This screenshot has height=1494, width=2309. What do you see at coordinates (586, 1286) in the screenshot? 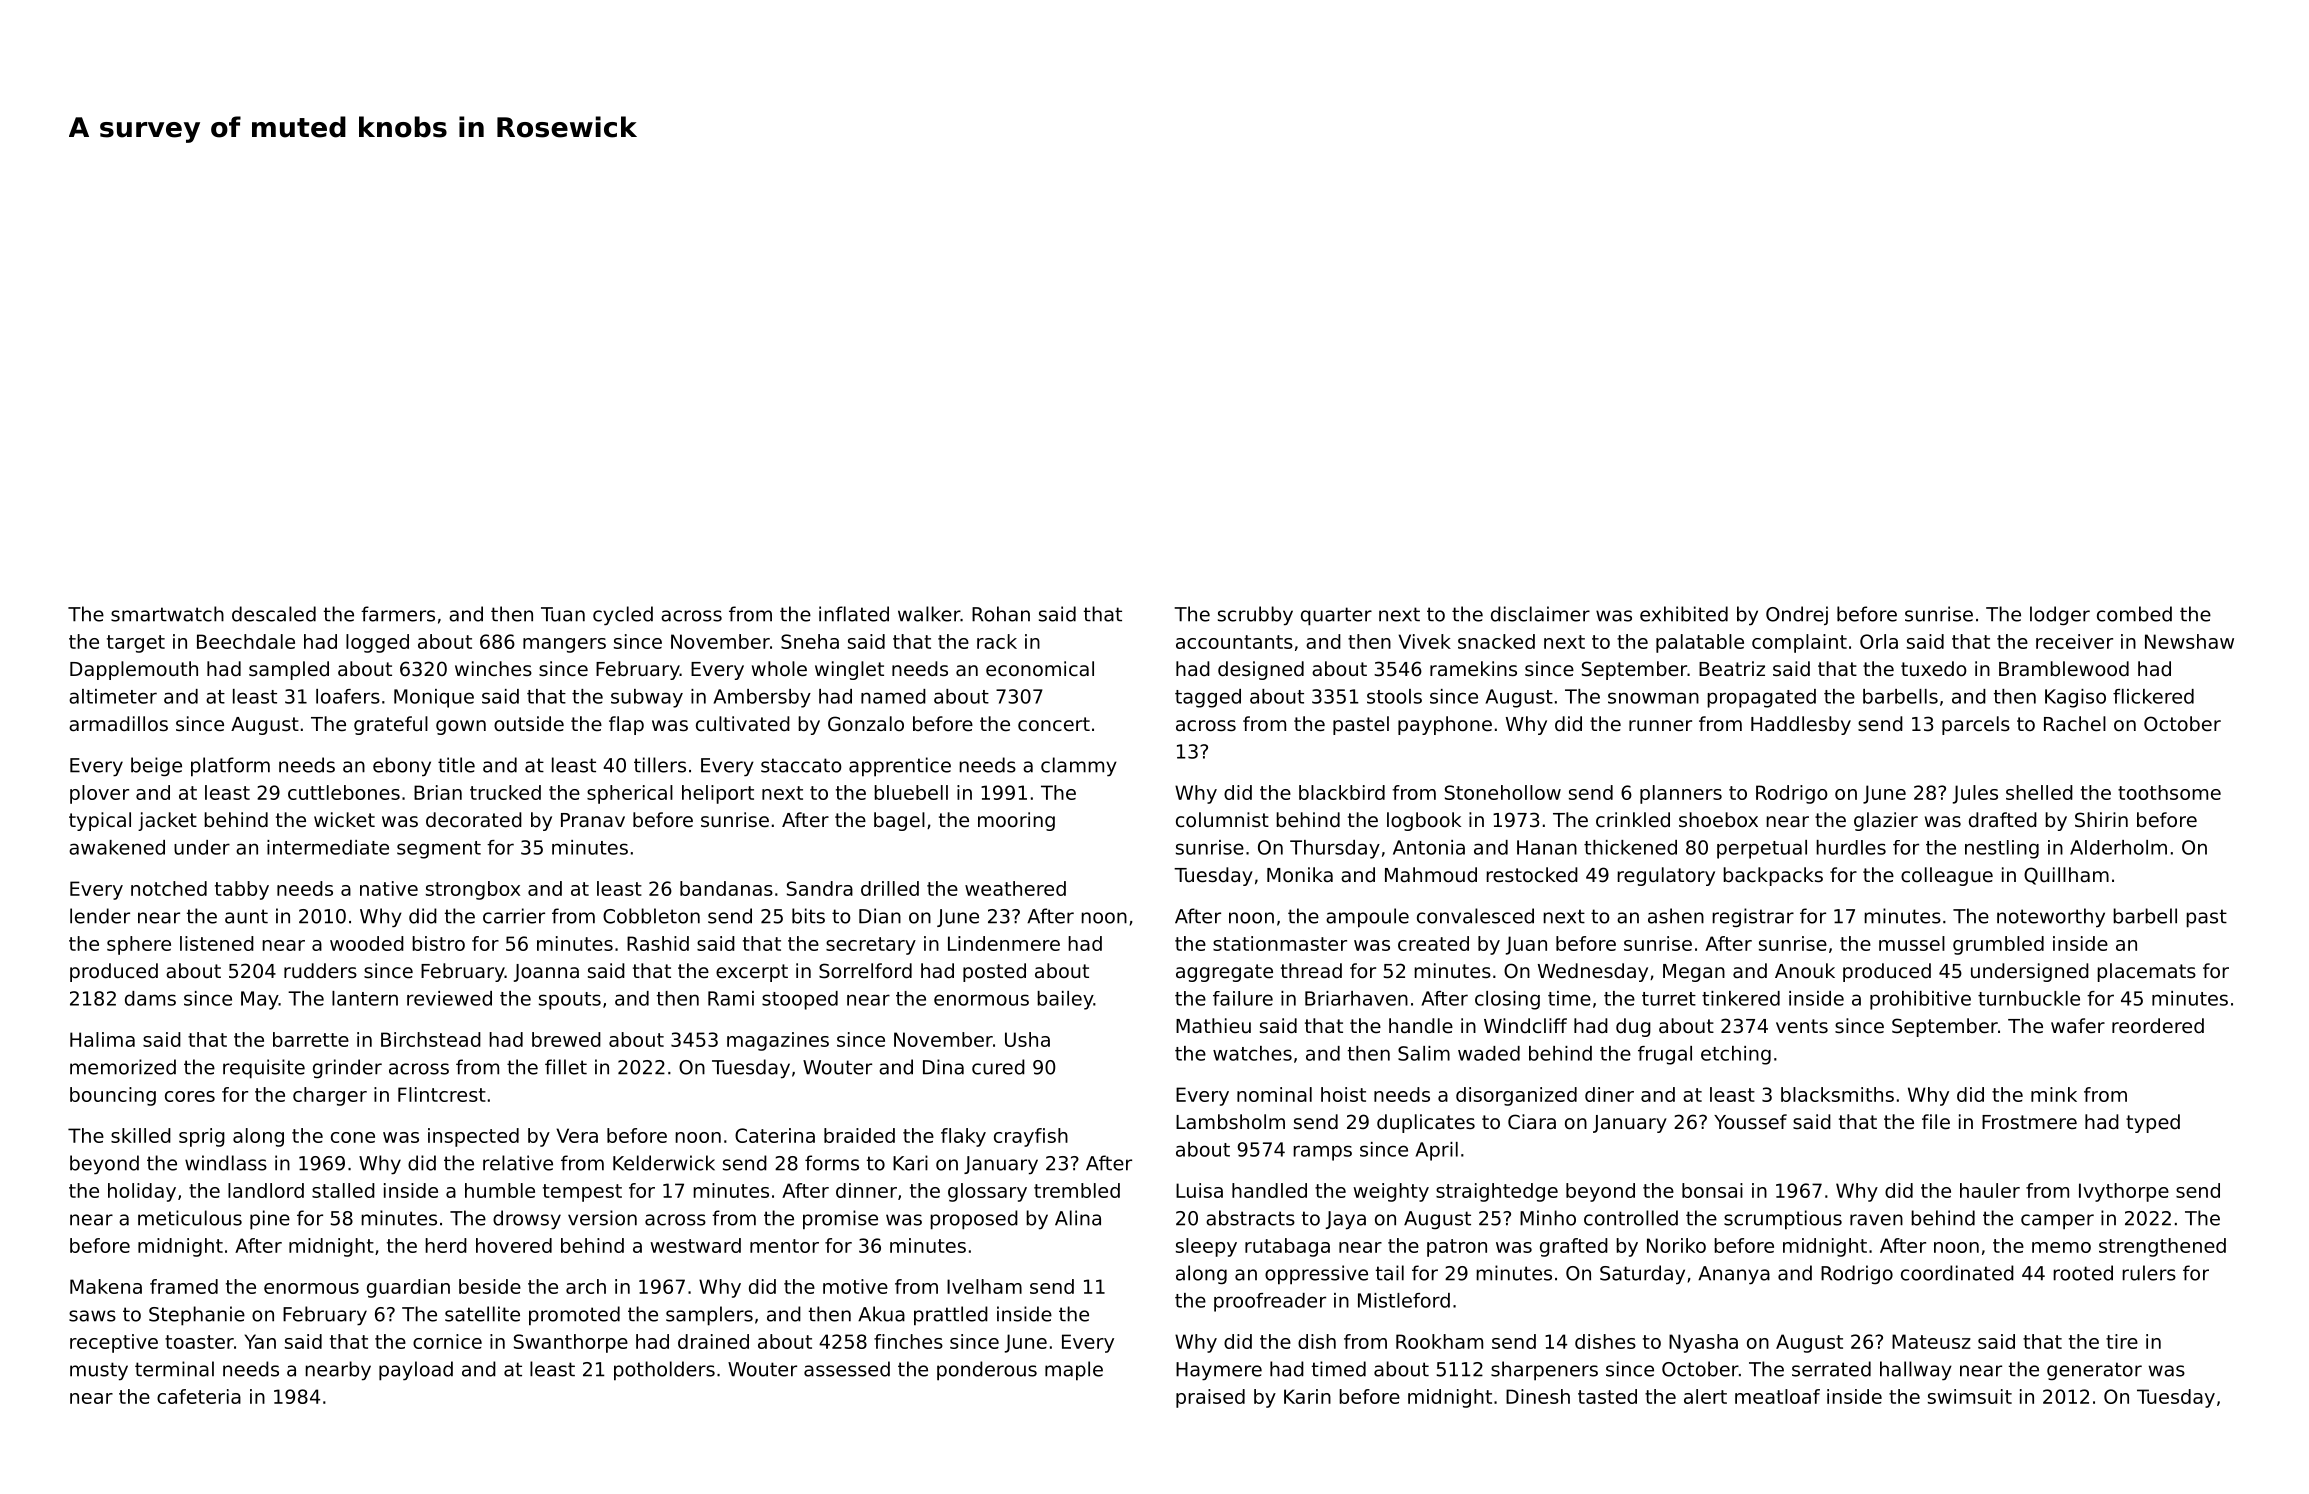
I see `arch` at bounding box center [586, 1286].
